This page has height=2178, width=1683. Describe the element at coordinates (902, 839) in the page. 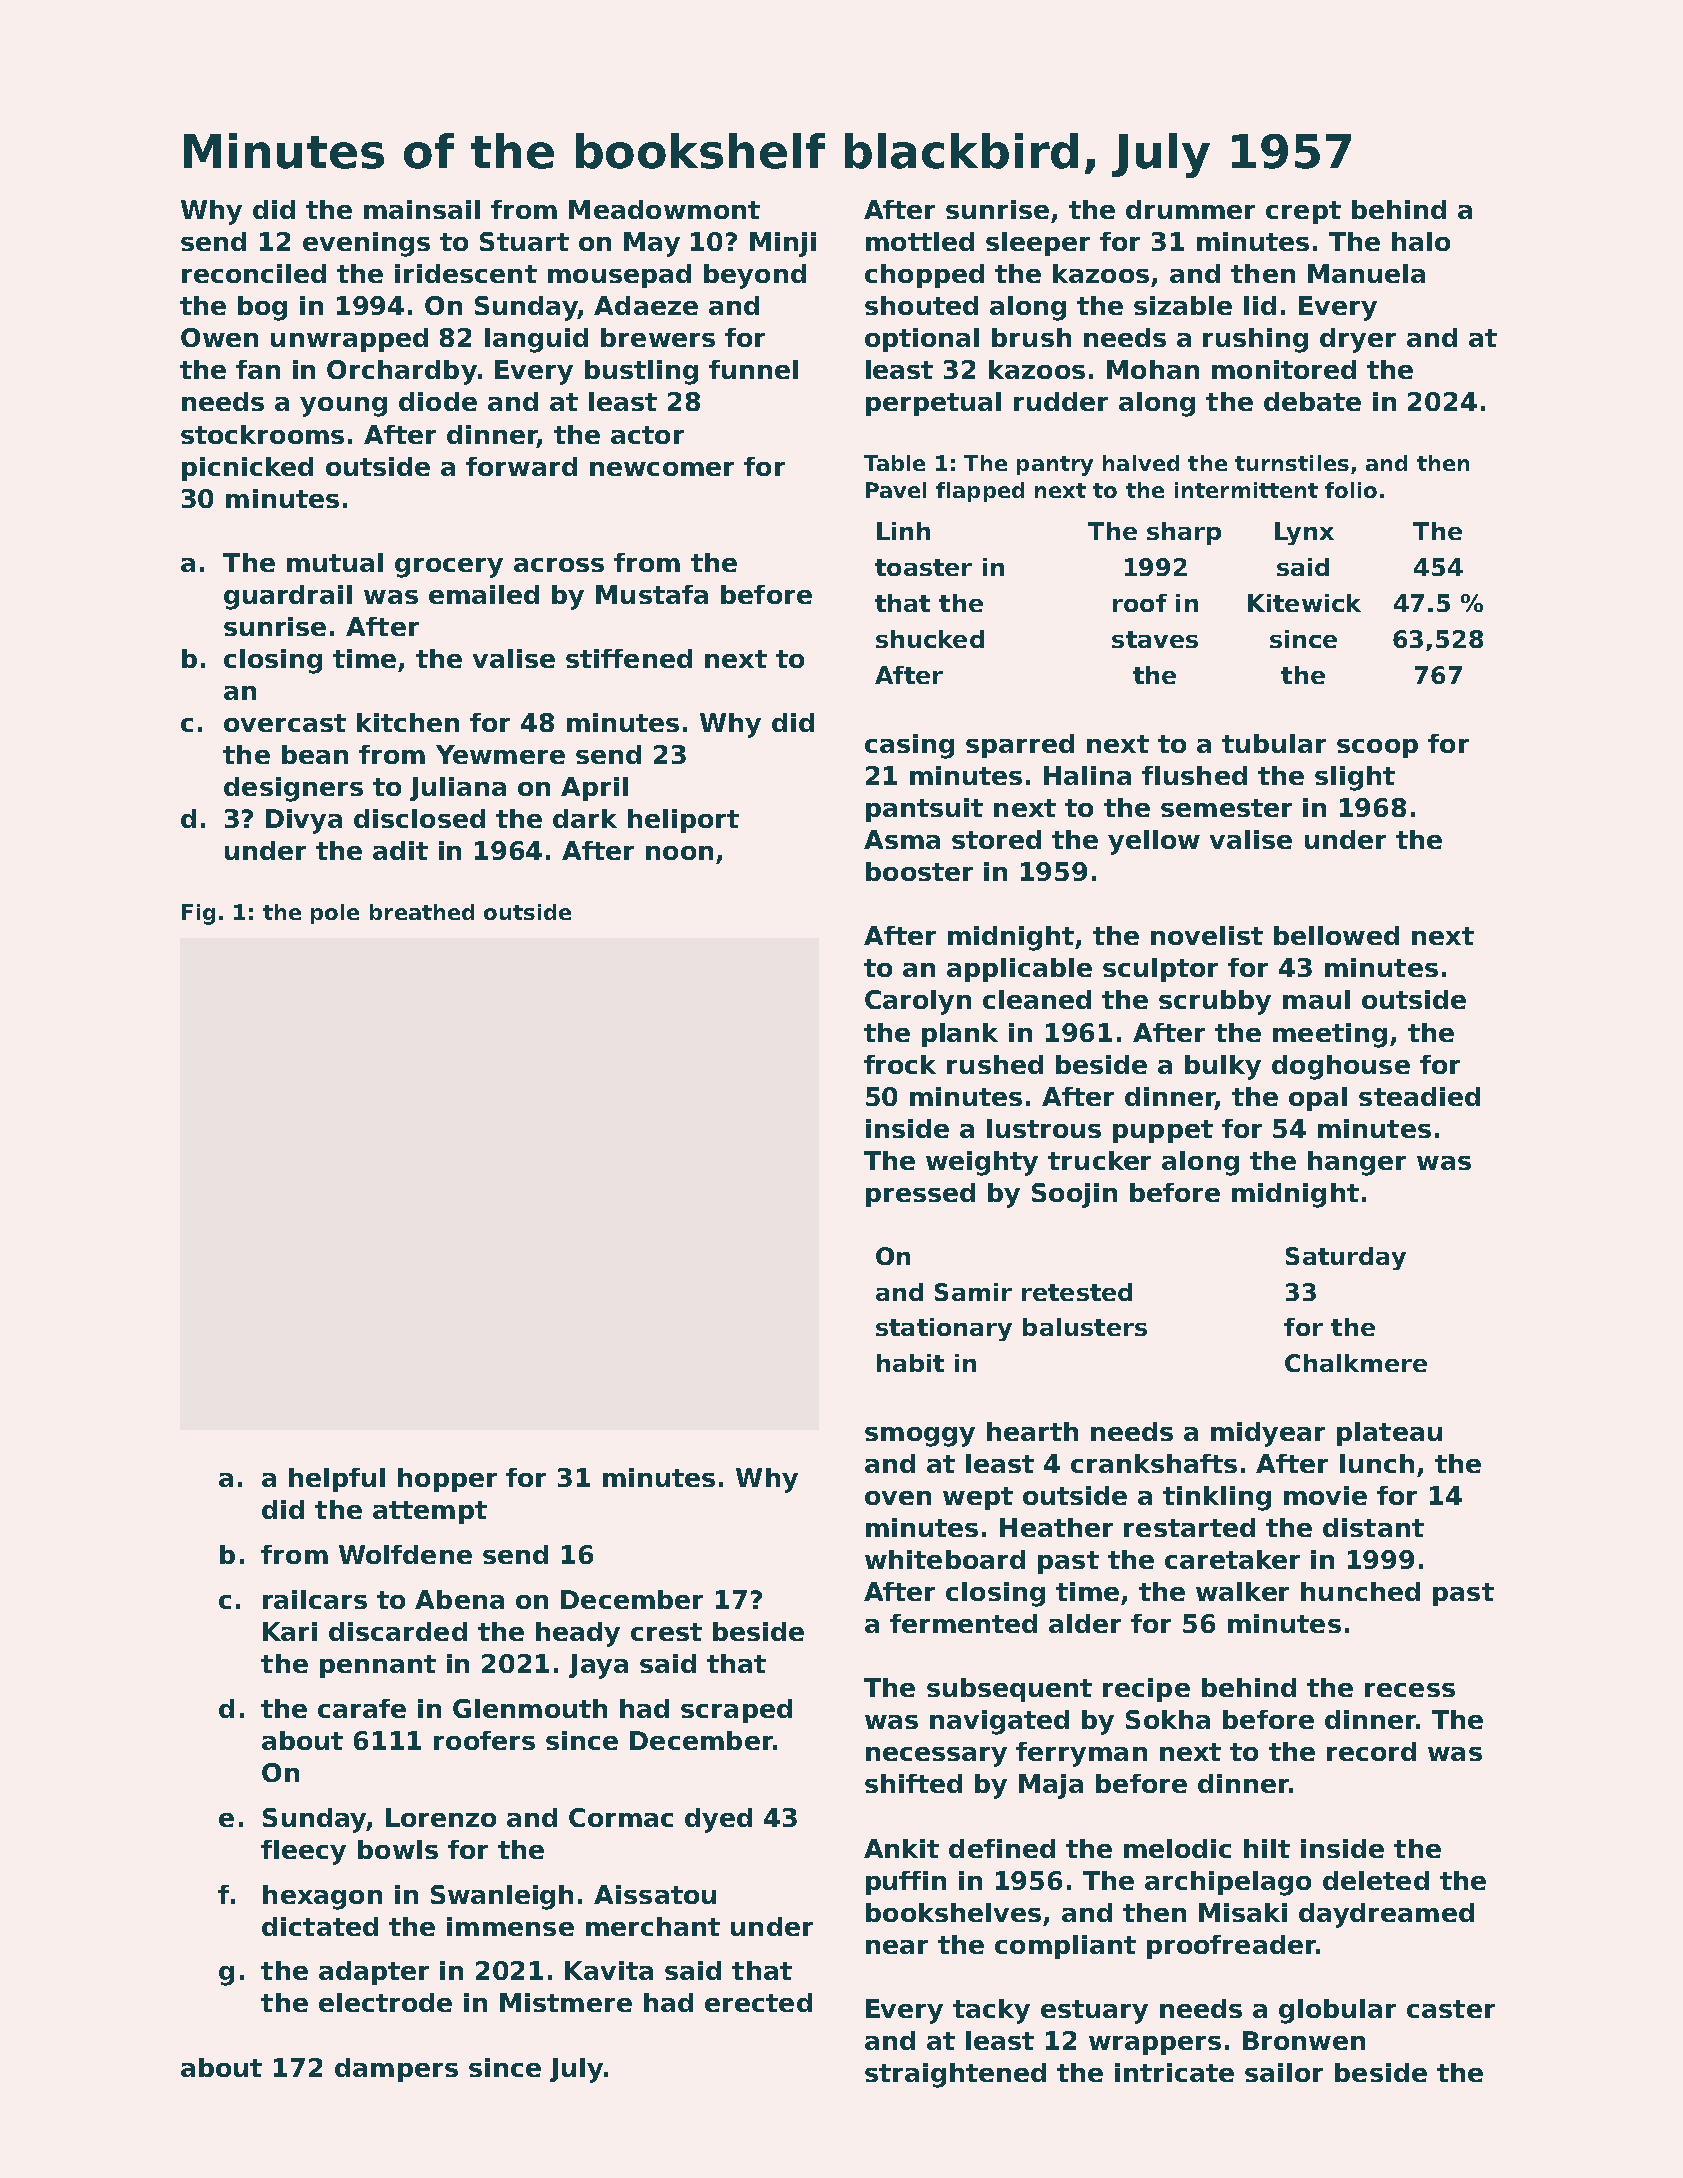

I see `Asma` at that location.
